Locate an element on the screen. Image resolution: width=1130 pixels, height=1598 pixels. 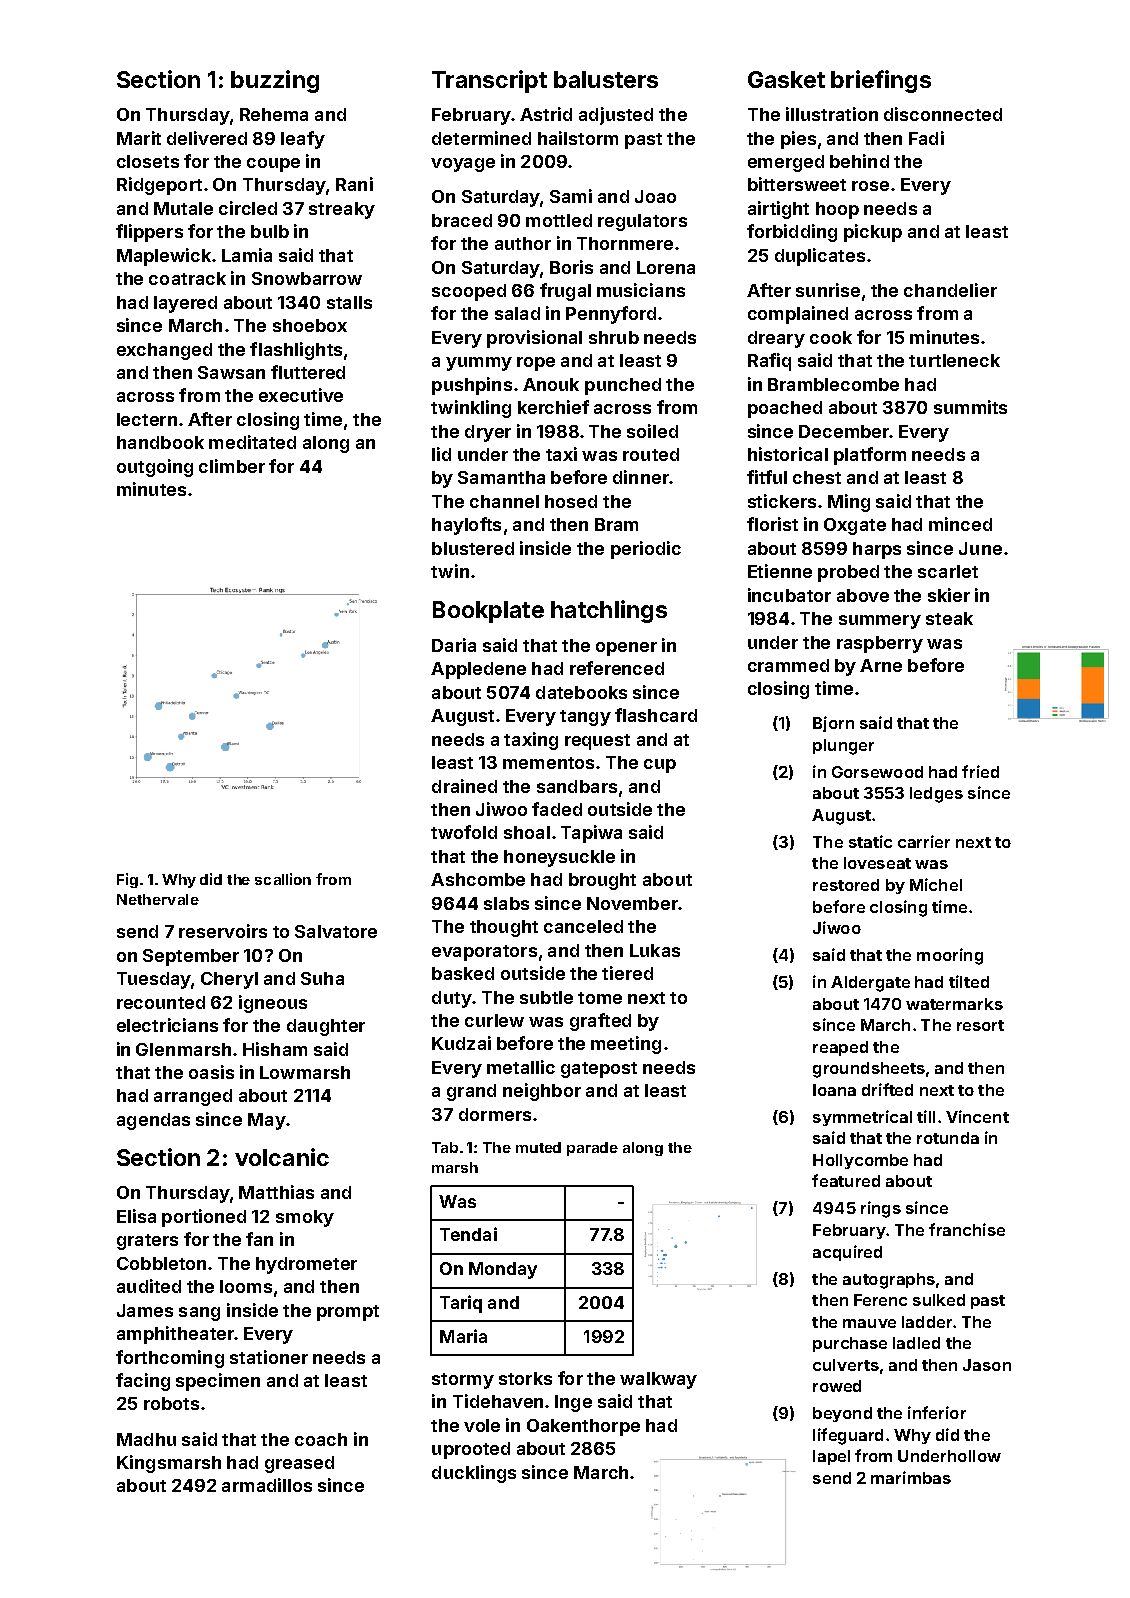
adjusted is located at coordinates (616, 116).
